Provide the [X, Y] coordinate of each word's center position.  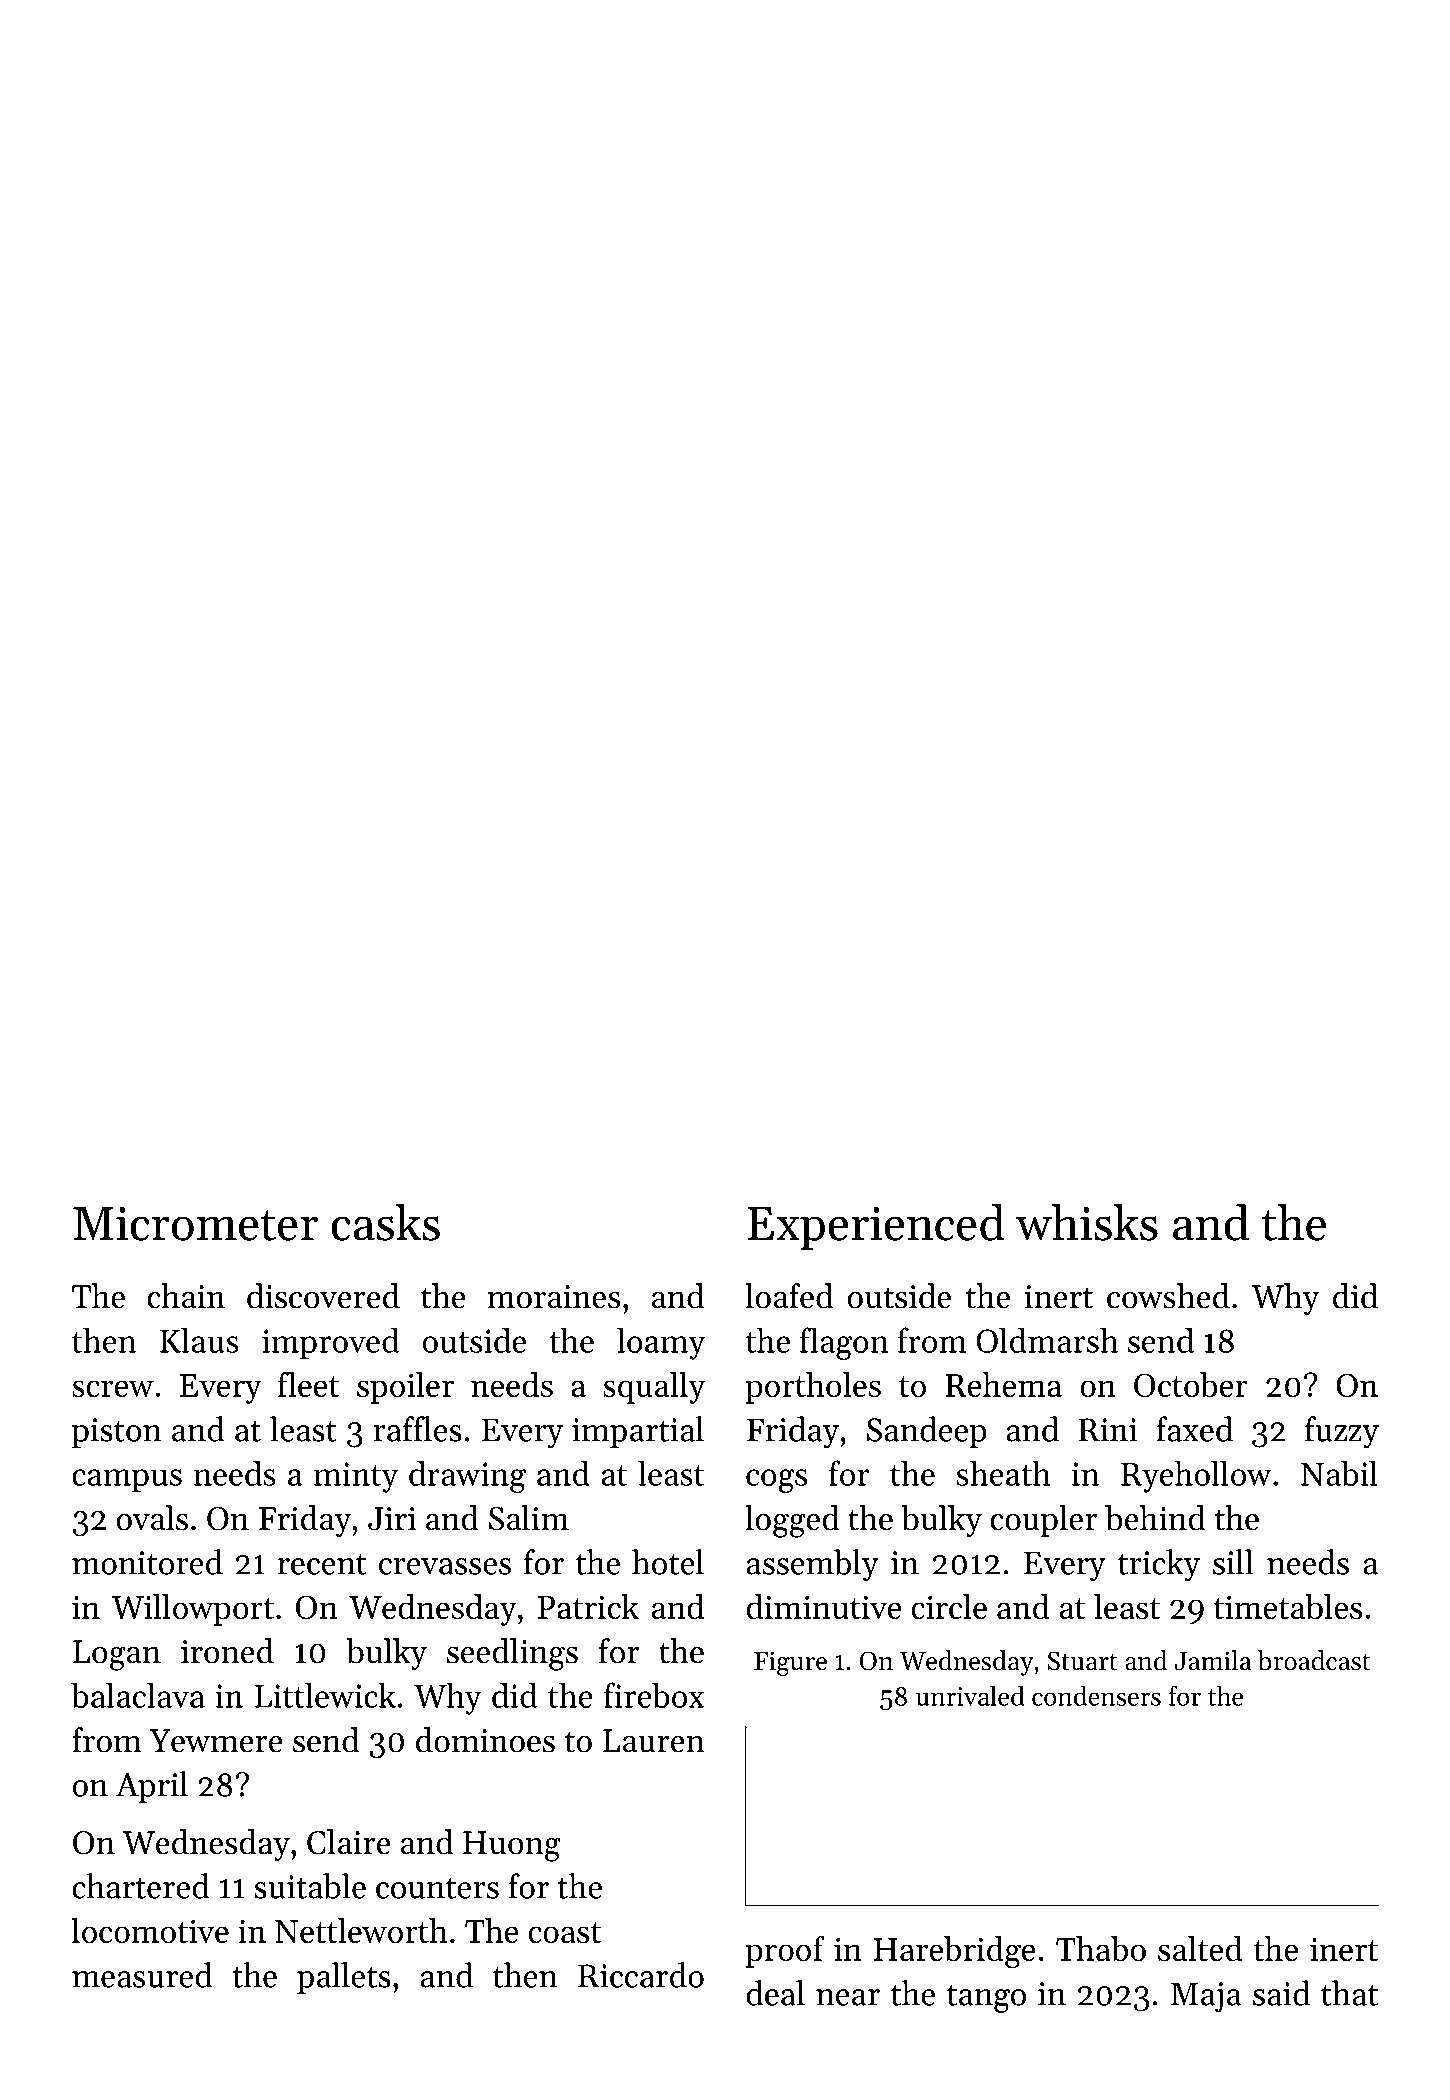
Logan [117, 1655]
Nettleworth [361, 1930]
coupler [1043, 1521]
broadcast [1314, 1660]
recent [322, 1564]
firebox [654, 1695]
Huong [512, 1846]
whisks [1087, 1222]
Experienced [876, 1227]
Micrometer [195, 1223]
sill [1233, 1562]
